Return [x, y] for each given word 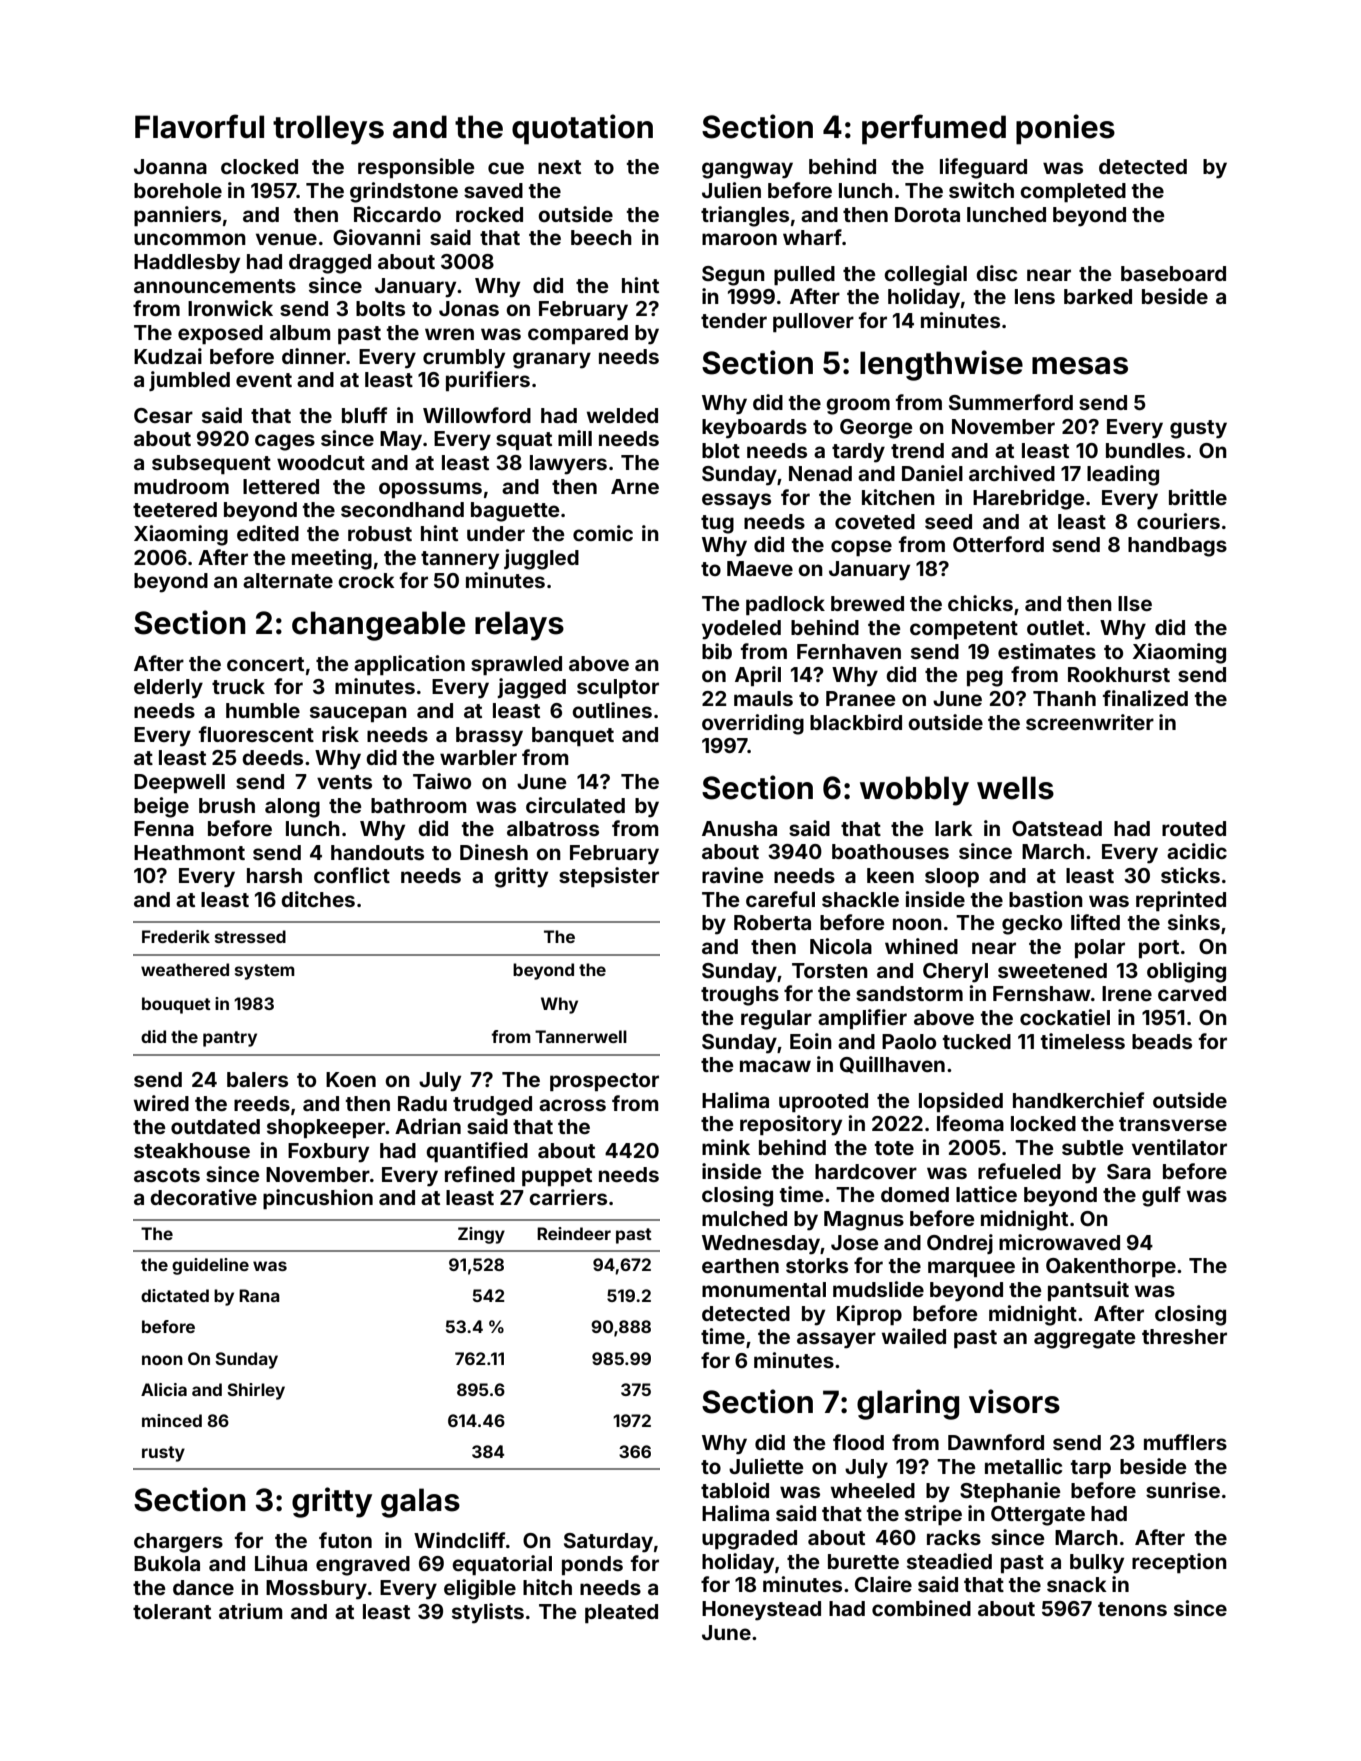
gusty [1198, 429]
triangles [745, 216]
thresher [1184, 1336]
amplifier [862, 1019]
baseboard [1173, 273]
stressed [250, 936]
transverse [1173, 1124]
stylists [488, 1613]
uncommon [190, 239]
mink [726, 1147]
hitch [547, 1587]
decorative [203, 1197]
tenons [1132, 1609]
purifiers [488, 381]
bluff [364, 415]
